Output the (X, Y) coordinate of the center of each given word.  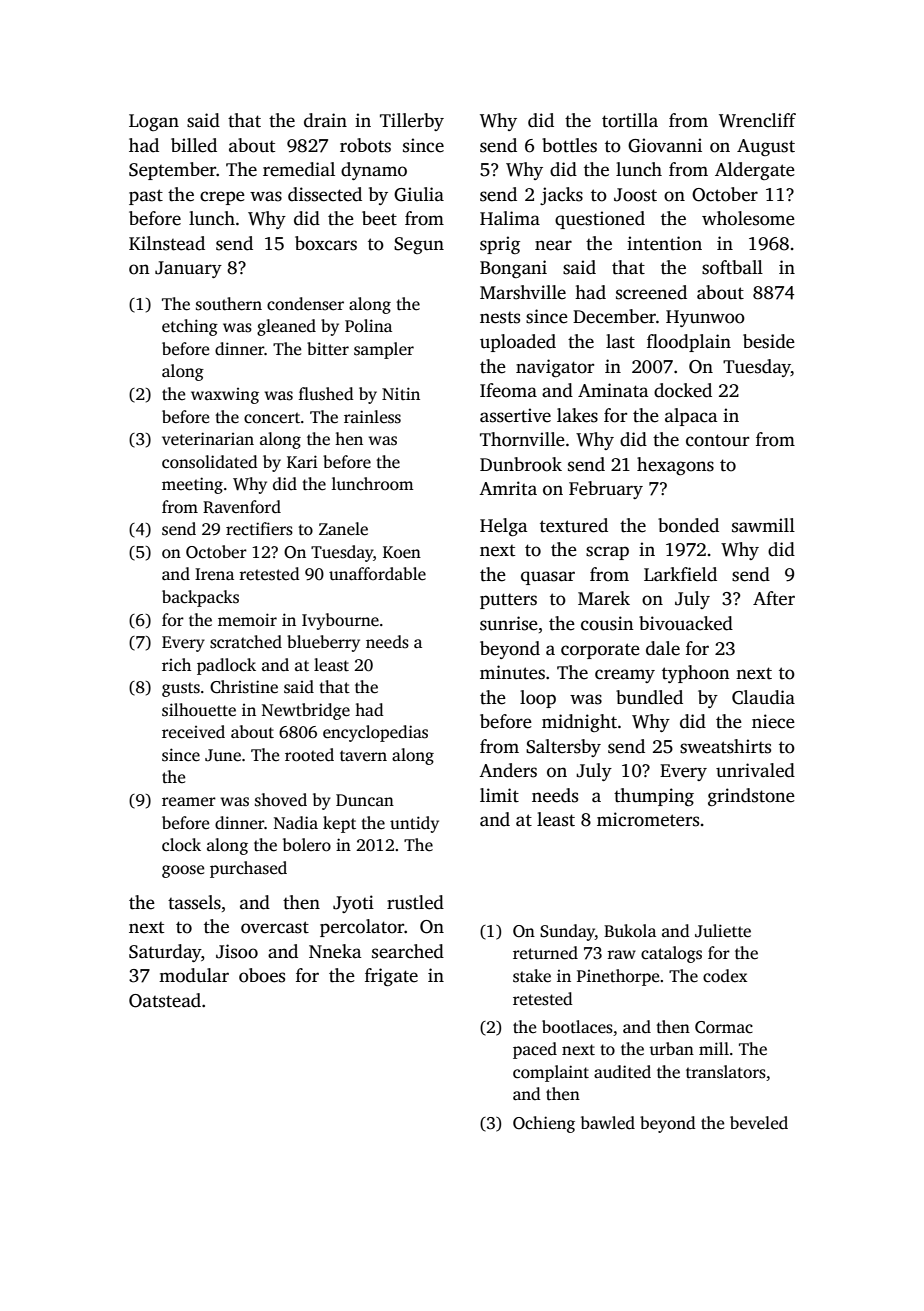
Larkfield (680, 574)
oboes (262, 975)
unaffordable (377, 574)
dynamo (374, 171)
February (606, 490)
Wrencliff (757, 120)
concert (272, 418)
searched (408, 951)
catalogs (671, 954)
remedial (299, 169)
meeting (192, 485)
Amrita (508, 488)
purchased (248, 869)
